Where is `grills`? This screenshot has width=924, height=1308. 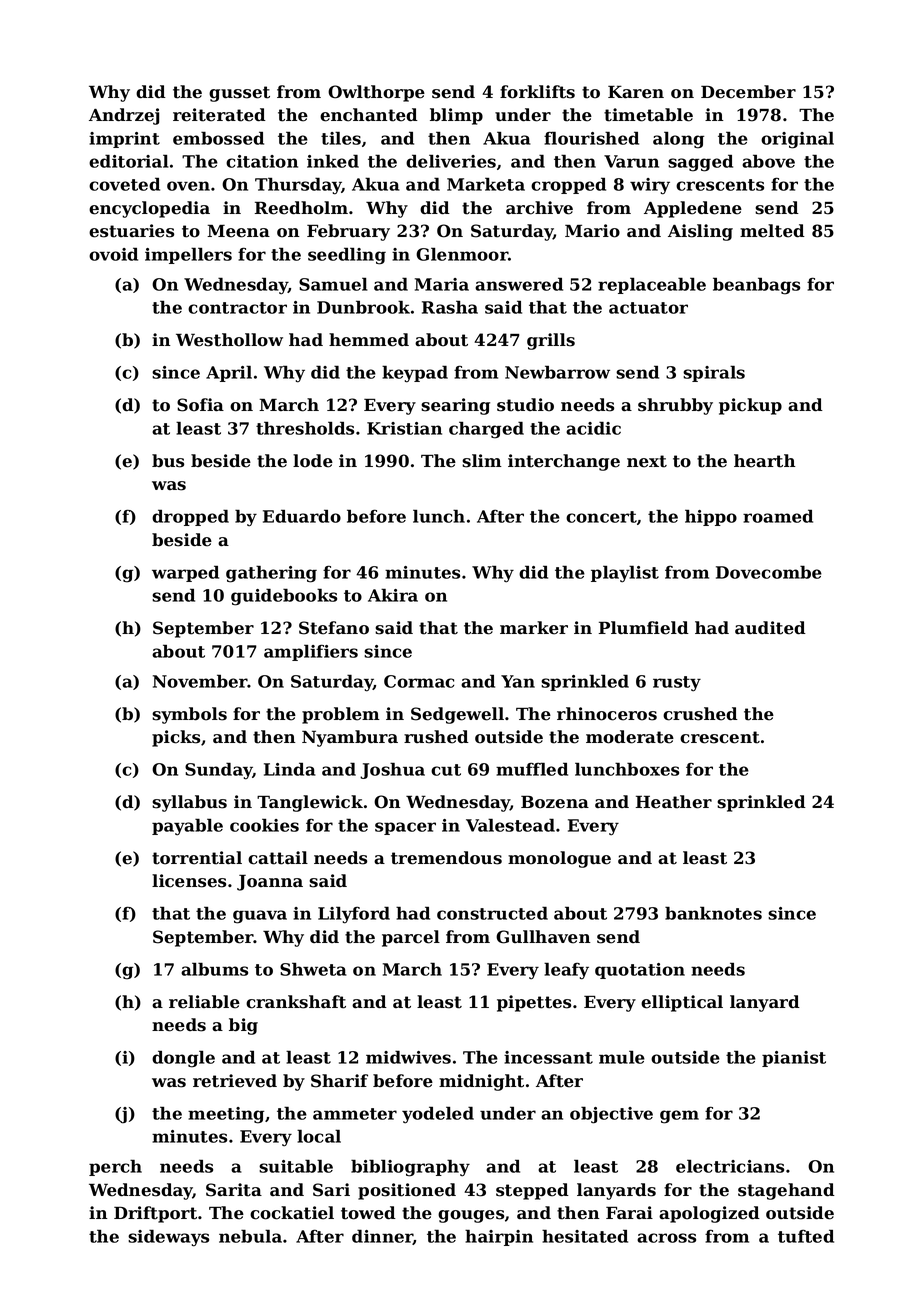
grills is located at coordinates (551, 341).
